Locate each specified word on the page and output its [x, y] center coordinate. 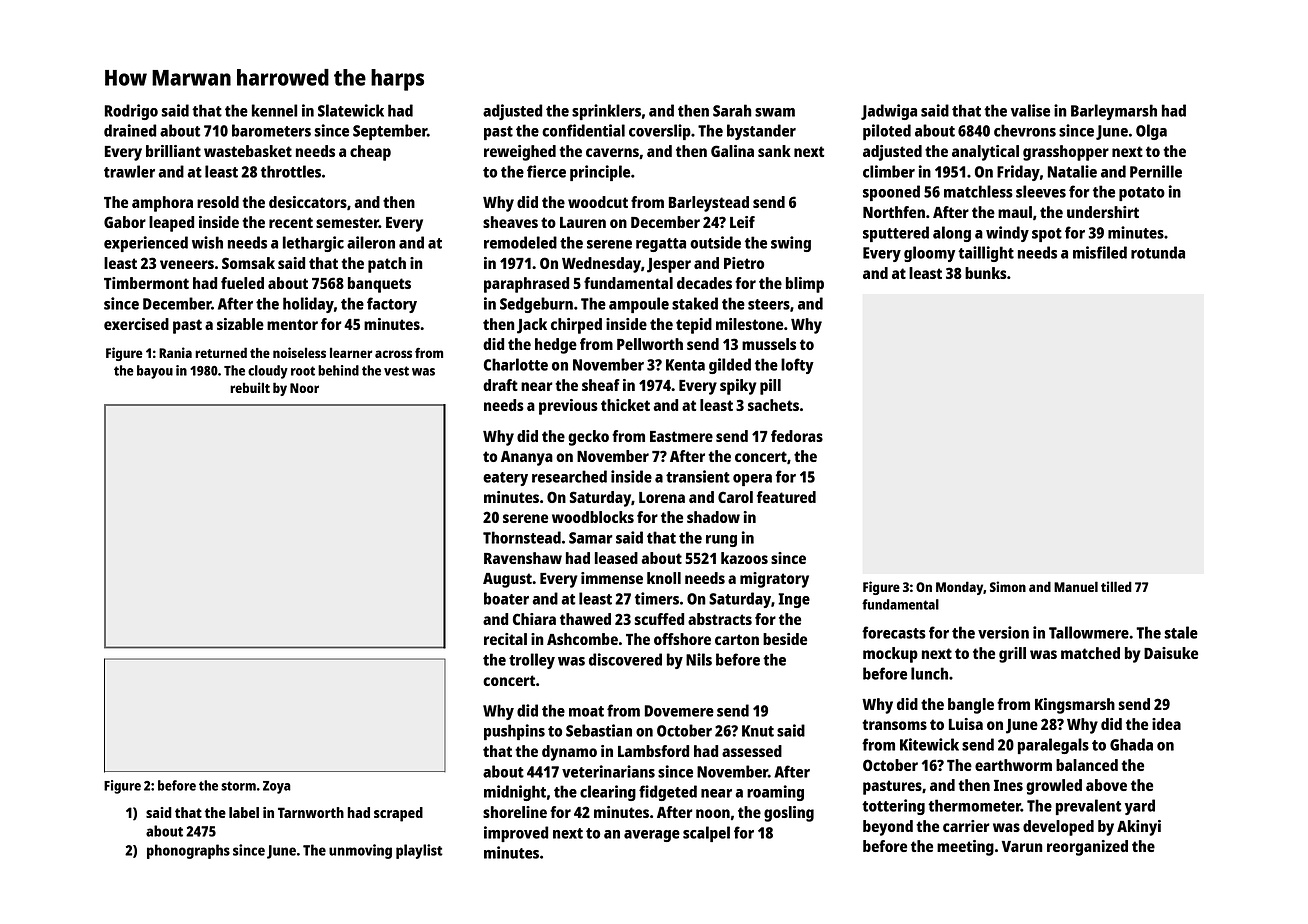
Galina [732, 151]
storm [238, 786]
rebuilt [250, 387]
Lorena [662, 497]
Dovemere [679, 711]
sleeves [1041, 191]
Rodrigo [131, 112]
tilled [1116, 586]
